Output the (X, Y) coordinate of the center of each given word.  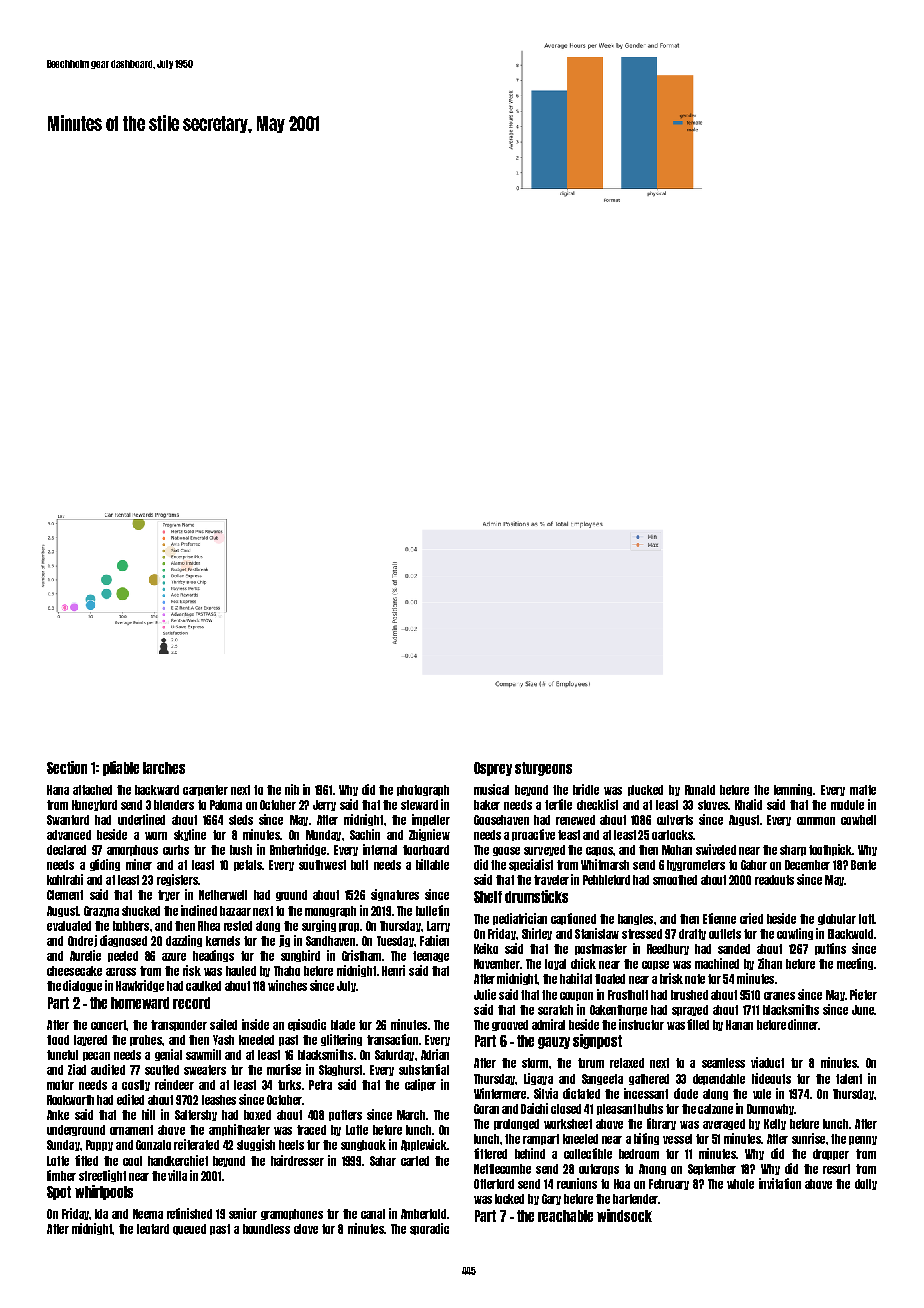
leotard (153, 1229)
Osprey (493, 769)
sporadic (429, 1229)
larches (164, 768)
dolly (866, 1184)
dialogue (82, 986)
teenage (431, 956)
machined (717, 963)
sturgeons (543, 769)
